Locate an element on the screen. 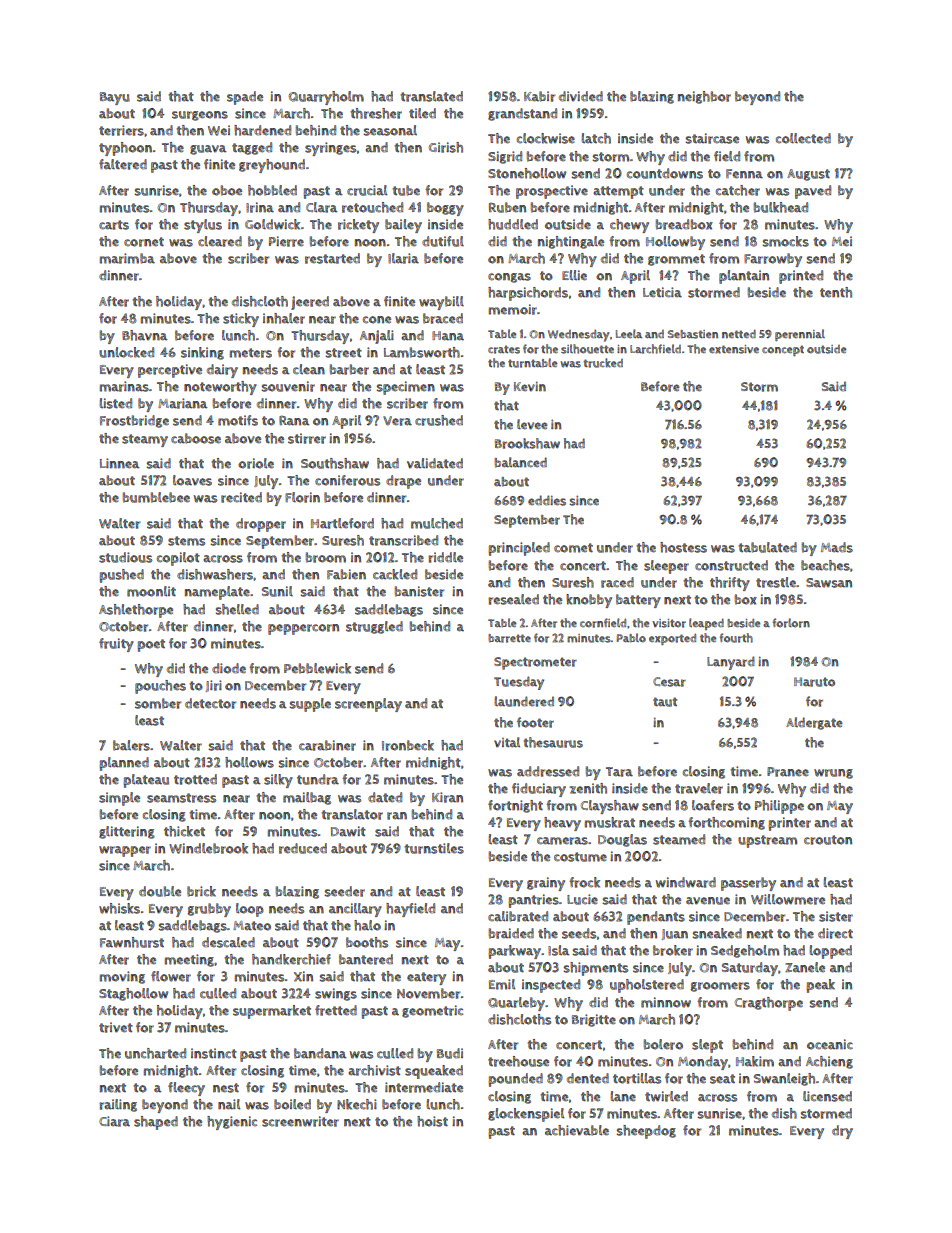 The image size is (952, 1233). spade is located at coordinates (245, 98).
